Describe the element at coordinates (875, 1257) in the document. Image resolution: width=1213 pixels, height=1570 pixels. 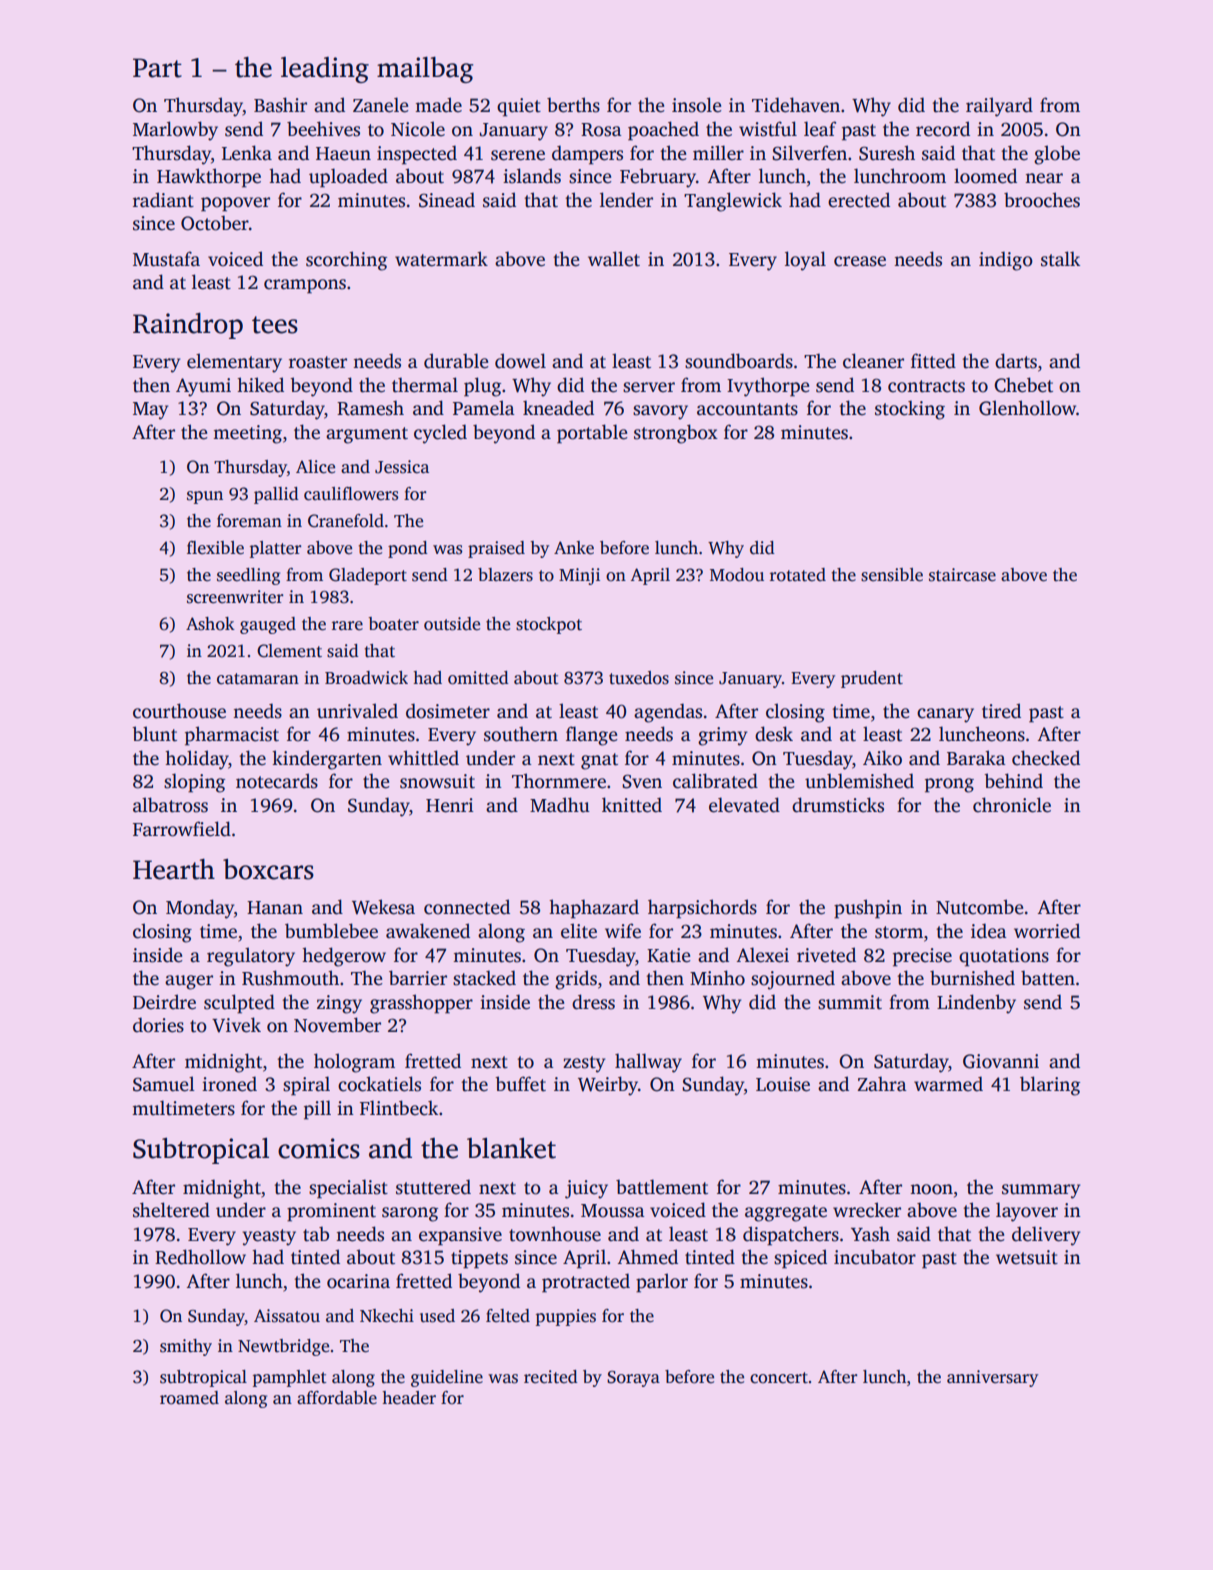
I see `incubator` at that location.
